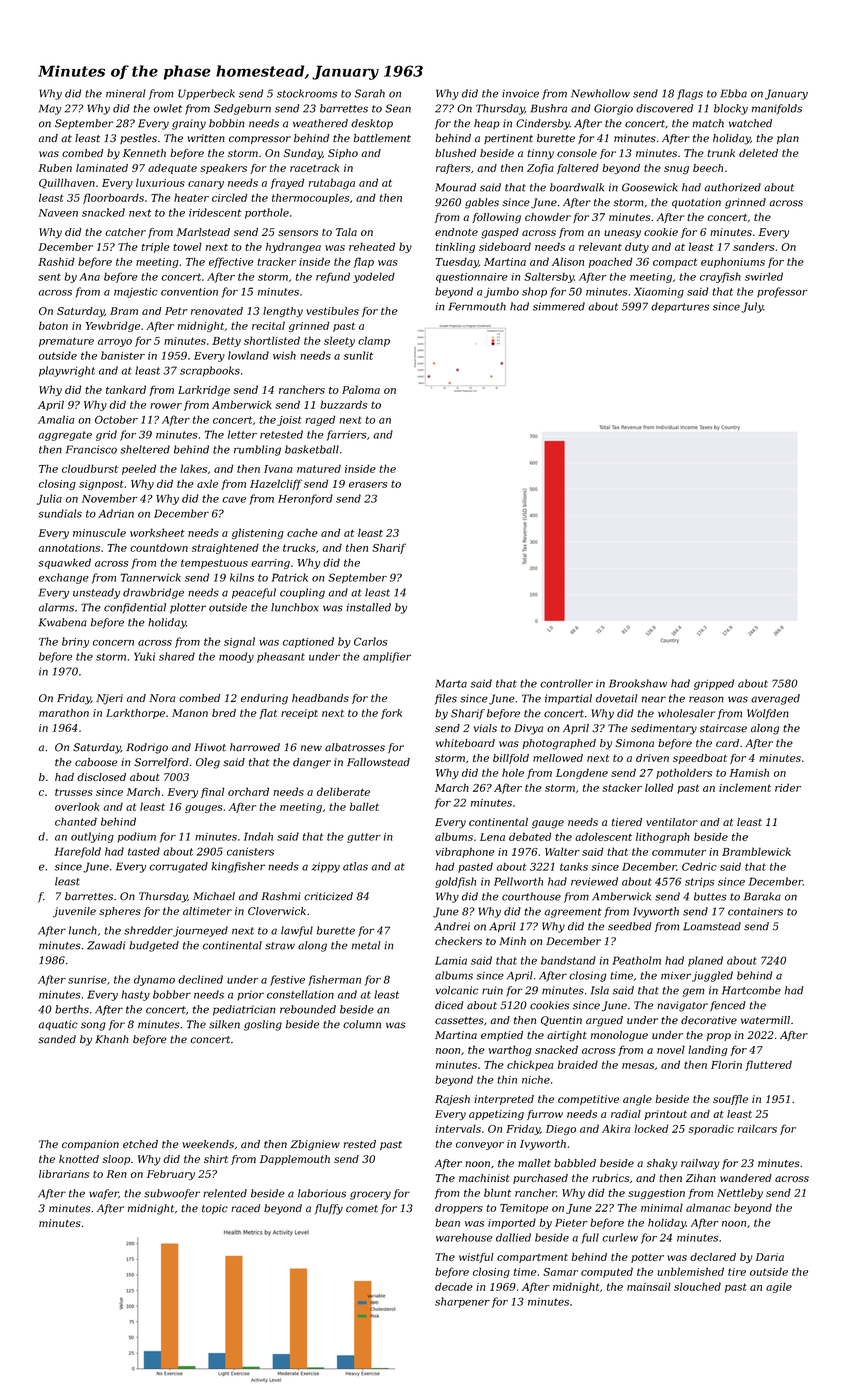  I want to click on corrugated, so click(178, 867).
